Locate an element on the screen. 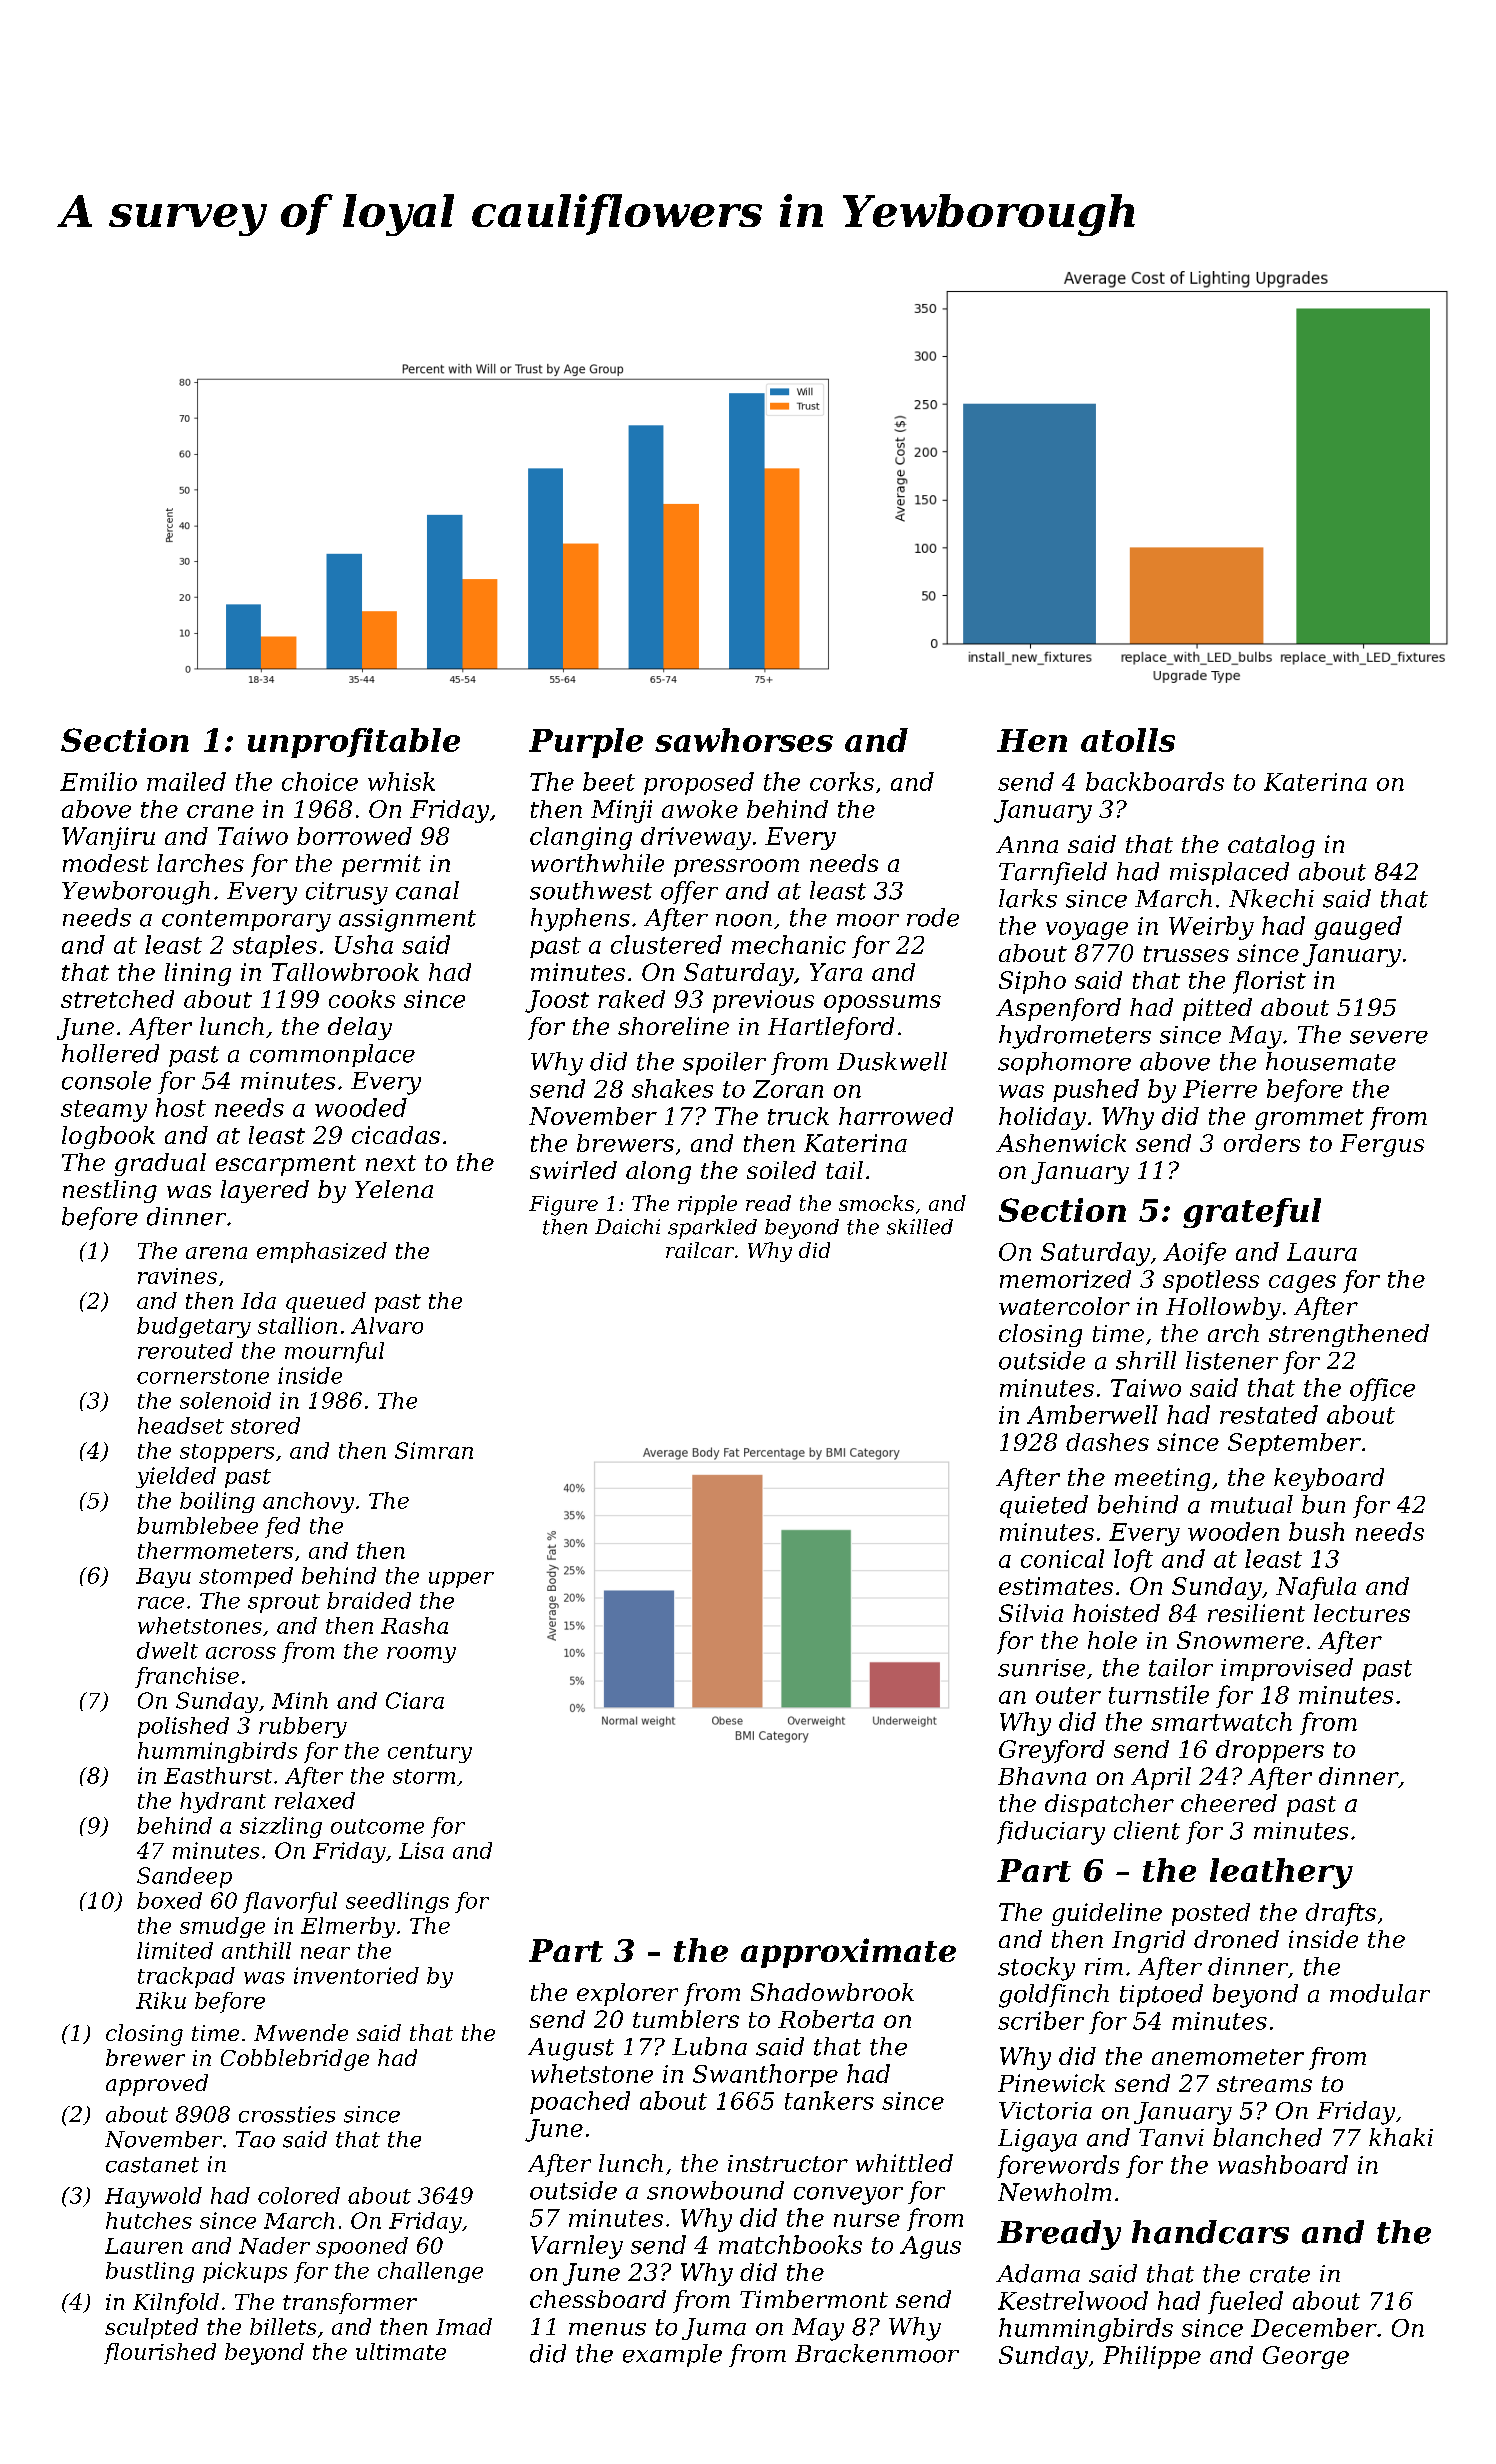  century is located at coordinates (430, 1753).
